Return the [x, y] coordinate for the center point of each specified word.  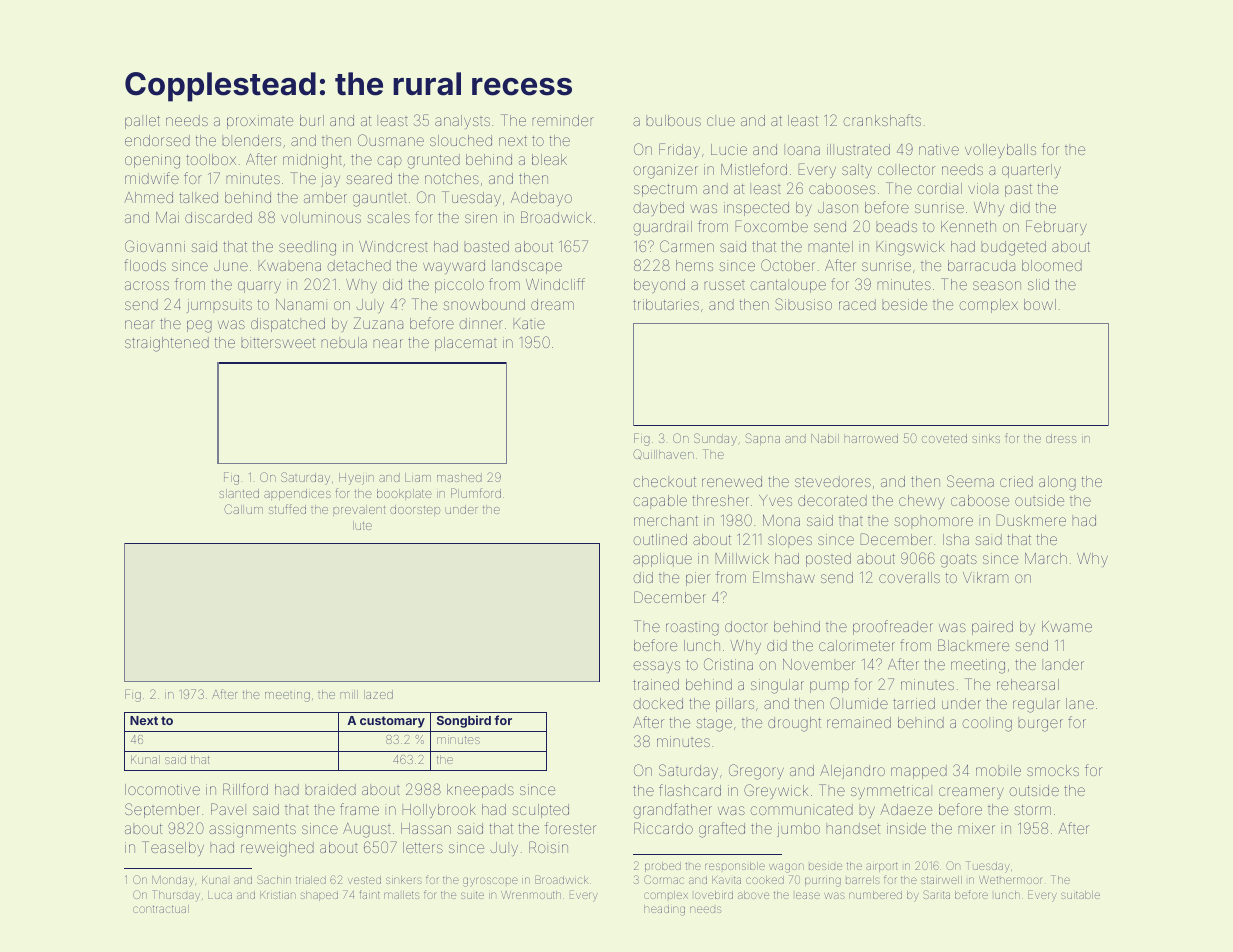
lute [362, 525]
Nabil [825, 438]
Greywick [776, 791]
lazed [378, 694]
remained [859, 722]
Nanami [301, 304]
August [367, 830]
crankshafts [882, 120]
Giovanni [155, 246]
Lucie [729, 149]
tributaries [666, 304]
